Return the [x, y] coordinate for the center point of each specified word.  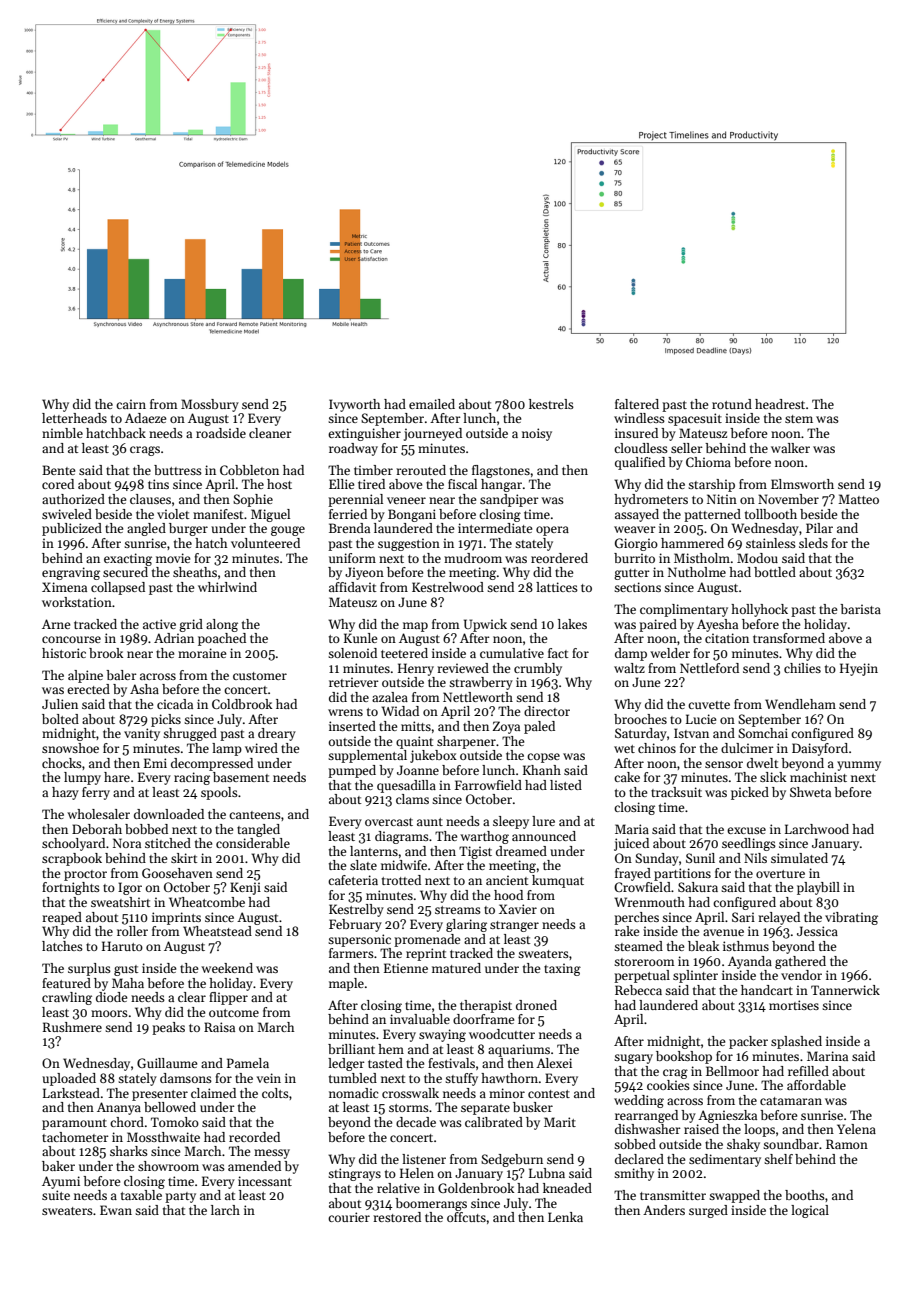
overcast [389, 822]
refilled [808, 1071]
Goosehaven [177, 873]
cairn [131, 404]
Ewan [116, 1210]
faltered [637, 404]
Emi [155, 763]
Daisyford [820, 749]
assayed [637, 515]
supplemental [367, 756]
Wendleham [800, 704]
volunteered [265, 543]
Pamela [248, 1063]
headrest [780, 404]
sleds [813, 543]
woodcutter [502, 1034]
